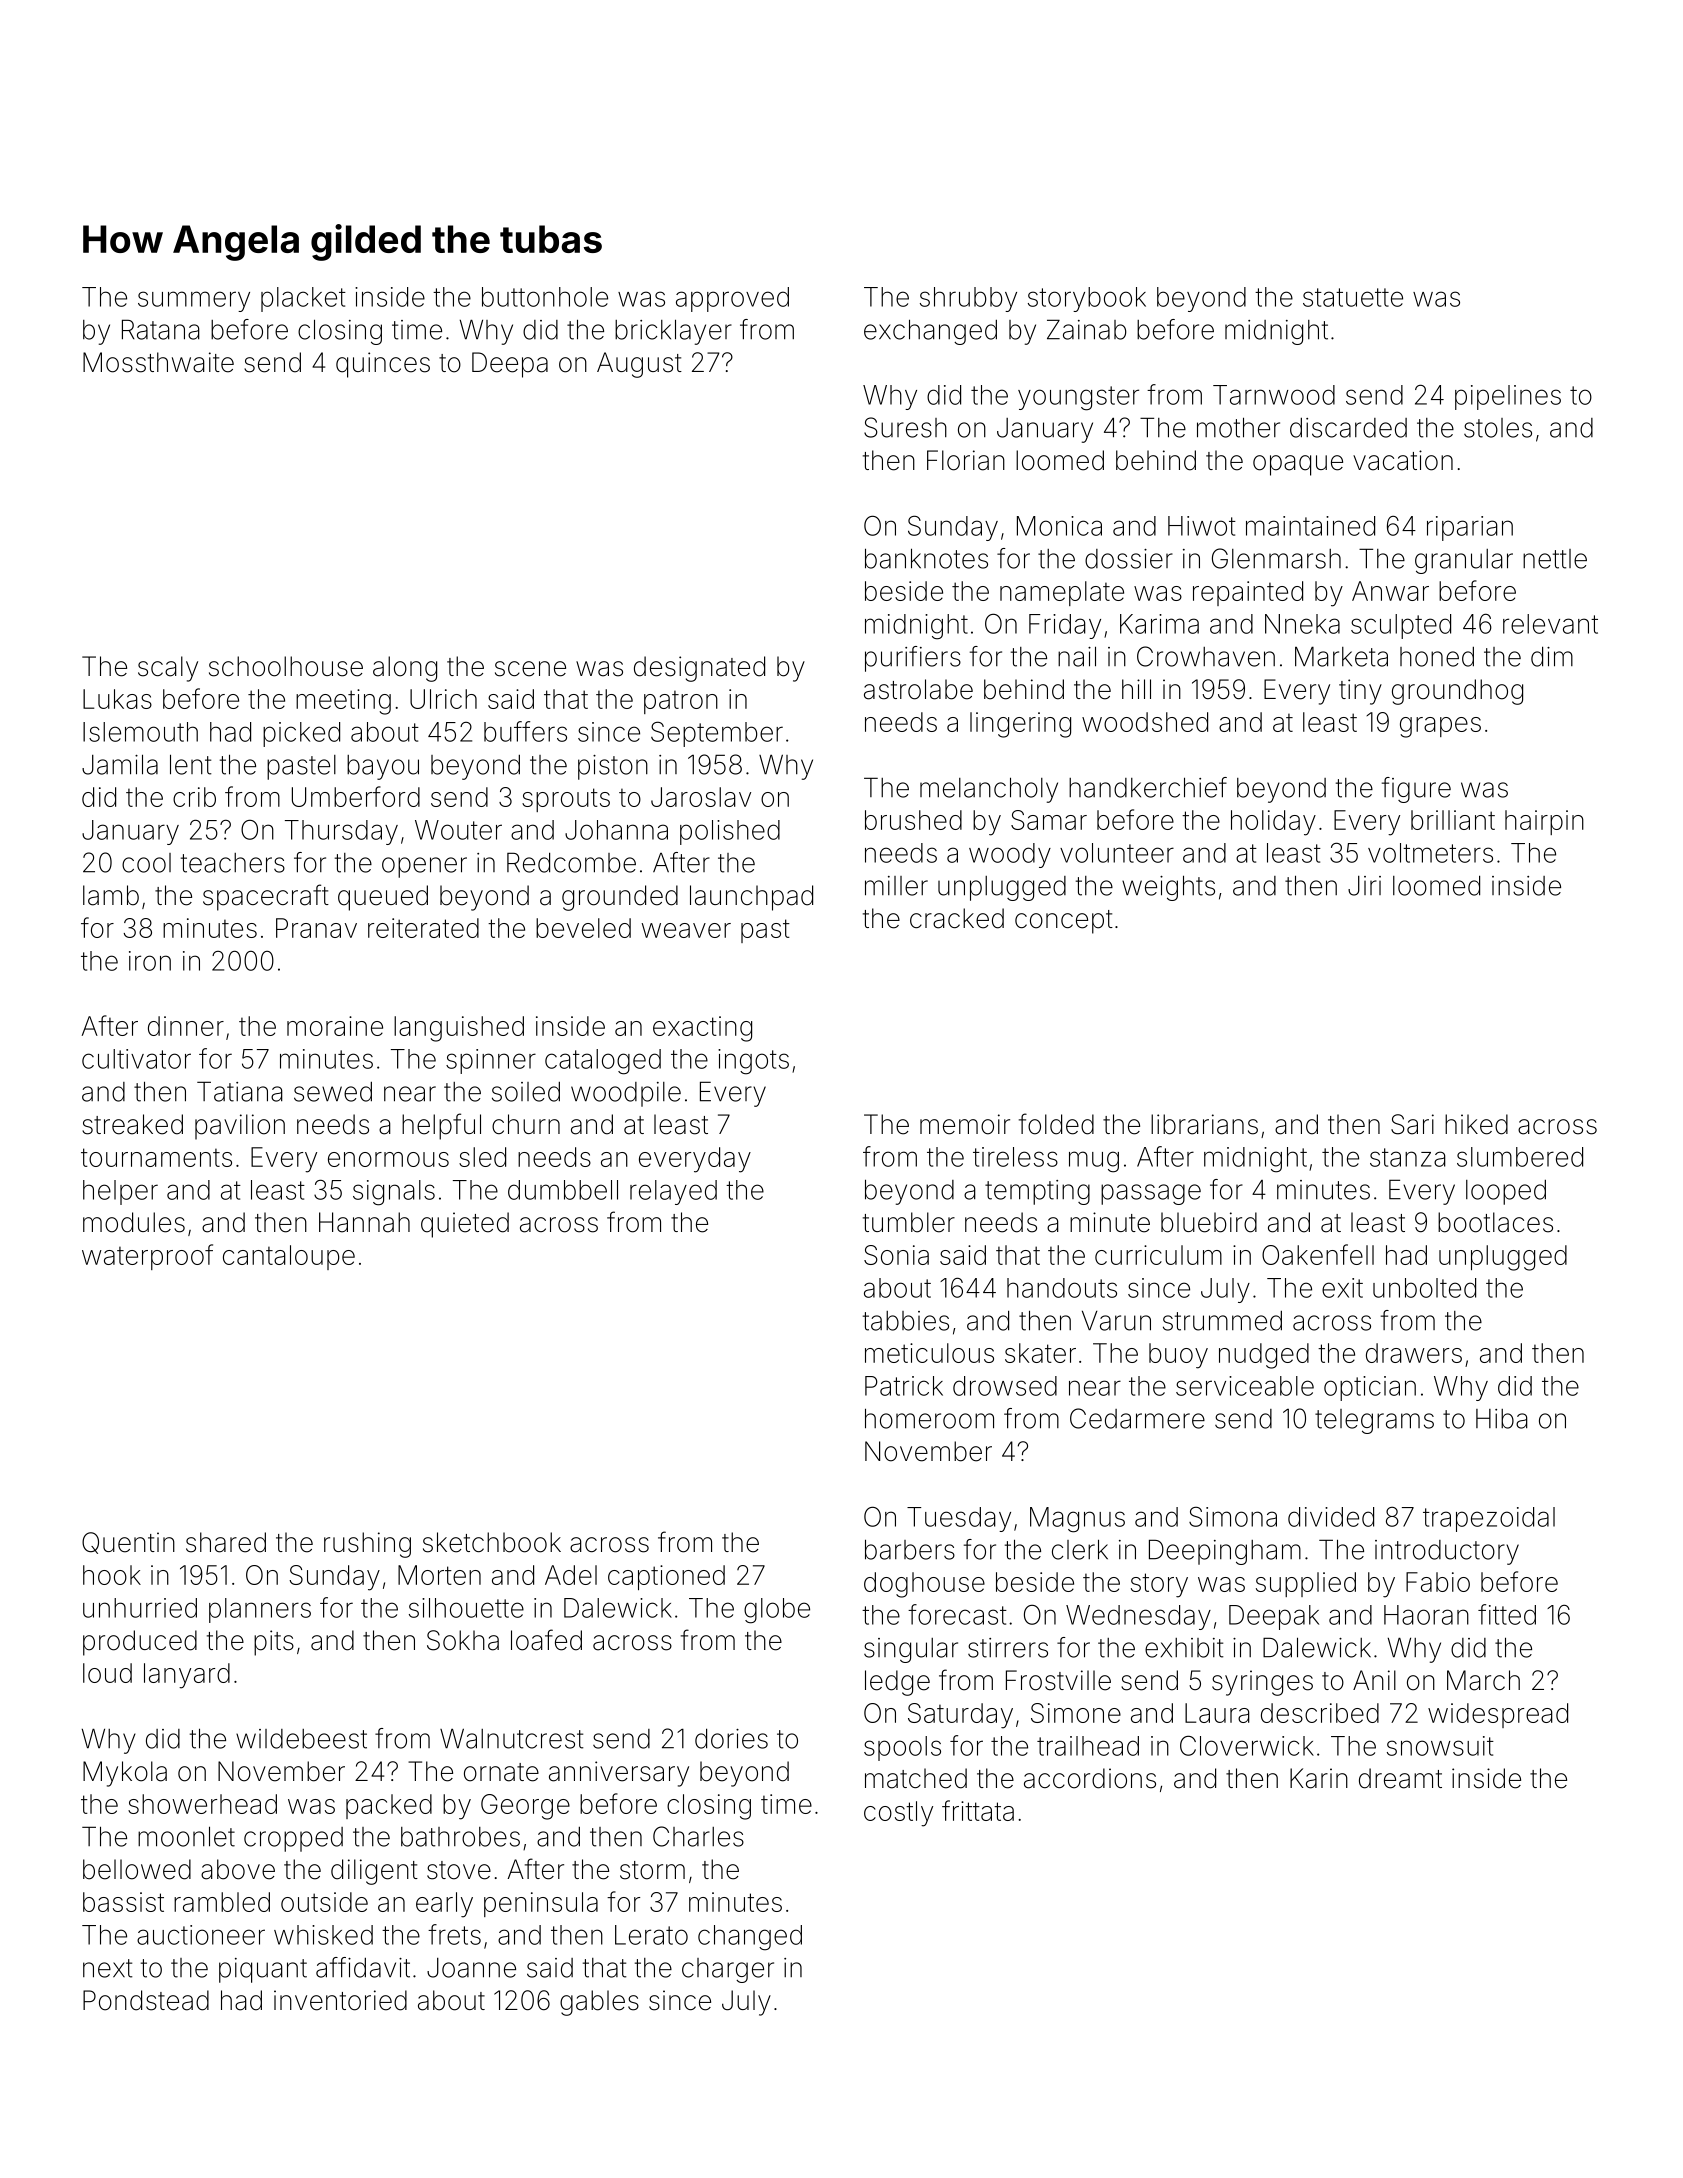 The height and width of the screenshot is (2178, 1683). I want to click on hairpin, so click(1544, 822).
